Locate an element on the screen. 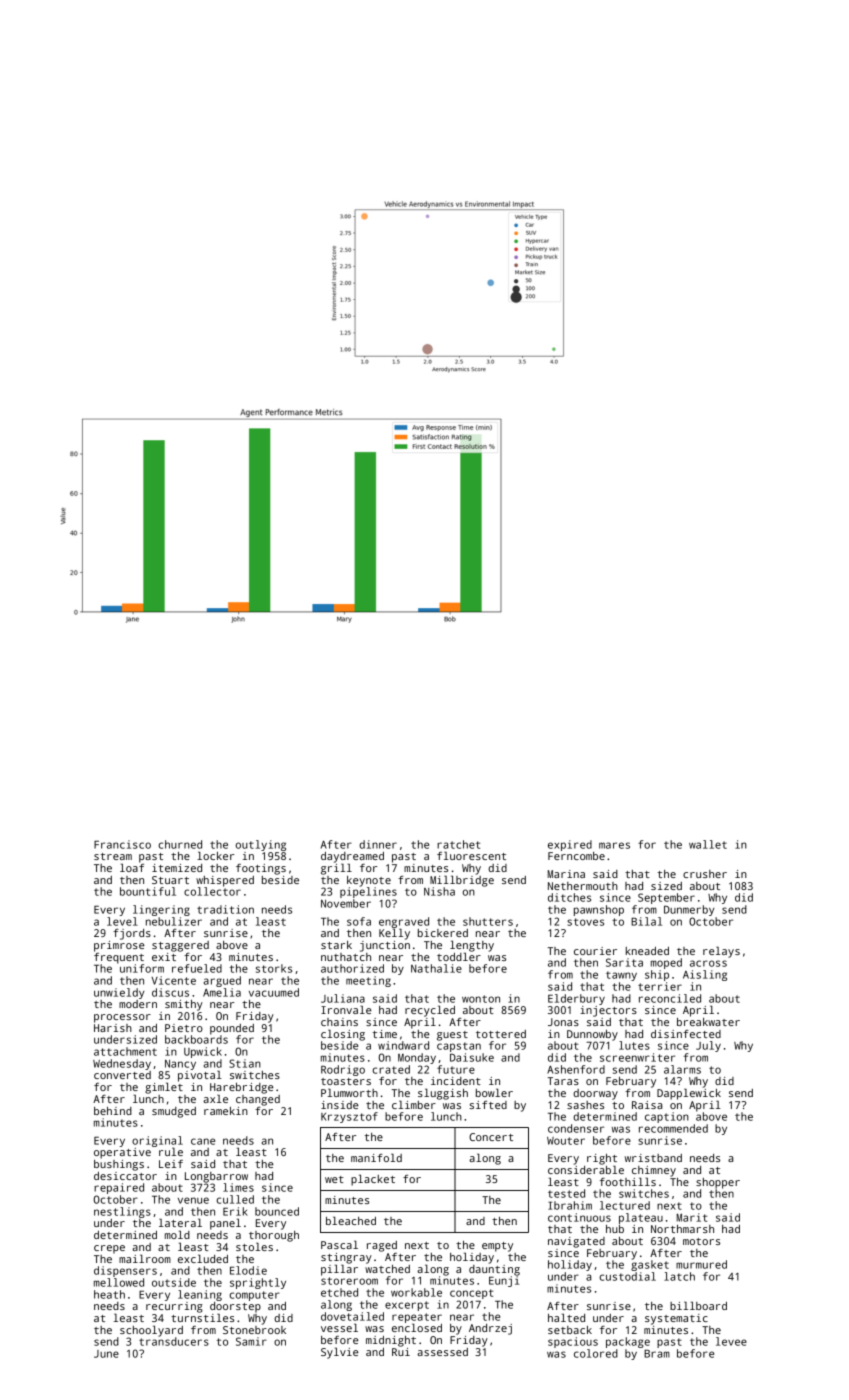 The width and height of the screenshot is (849, 1400). Elodie is located at coordinates (248, 1270).
